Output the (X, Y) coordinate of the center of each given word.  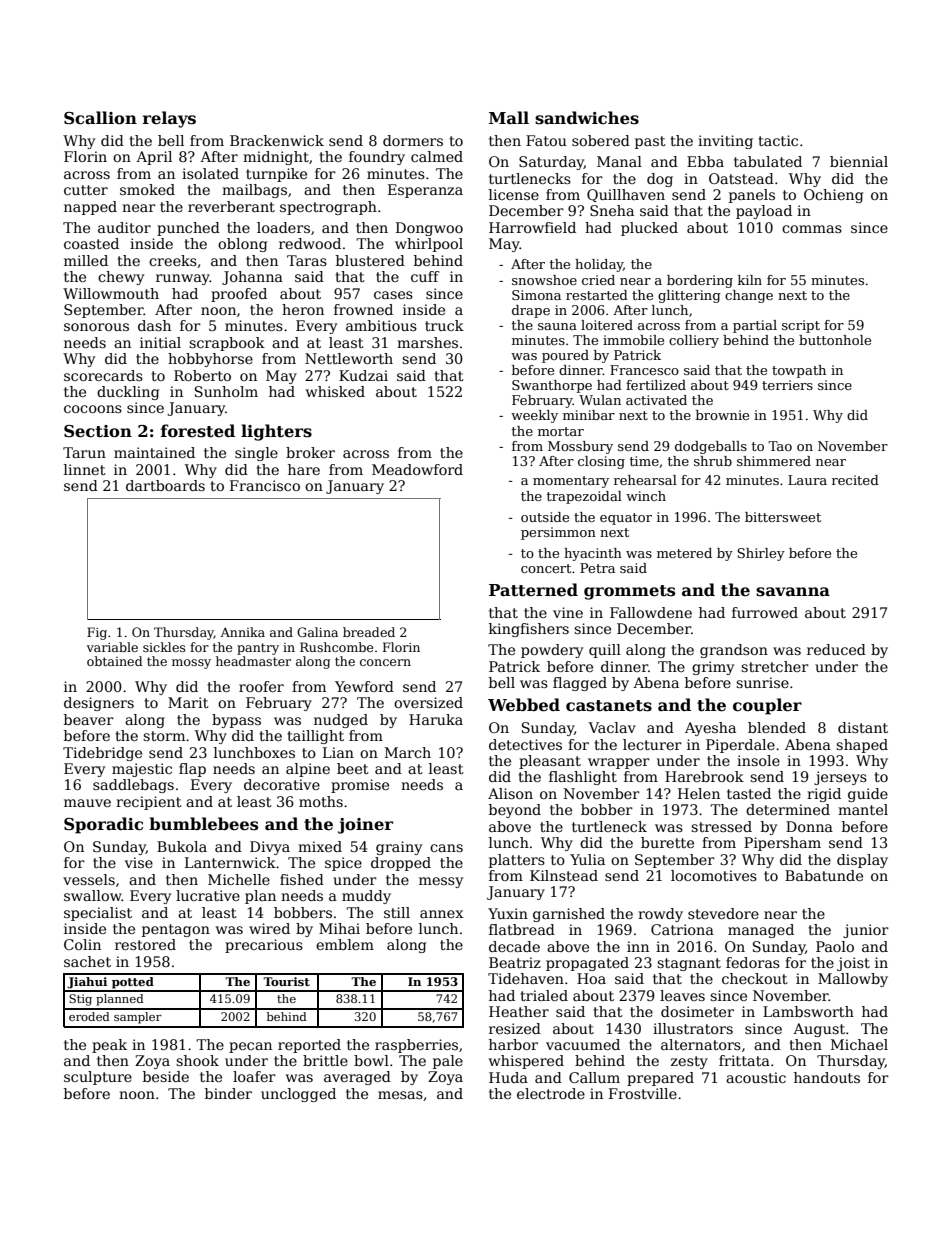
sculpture (98, 1078)
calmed (437, 156)
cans (446, 848)
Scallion (100, 118)
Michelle (239, 879)
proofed (239, 295)
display (862, 861)
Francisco (265, 485)
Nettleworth (349, 358)
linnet (85, 469)
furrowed (765, 612)
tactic (778, 140)
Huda (508, 1077)
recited (855, 480)
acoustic (756, 1077)
